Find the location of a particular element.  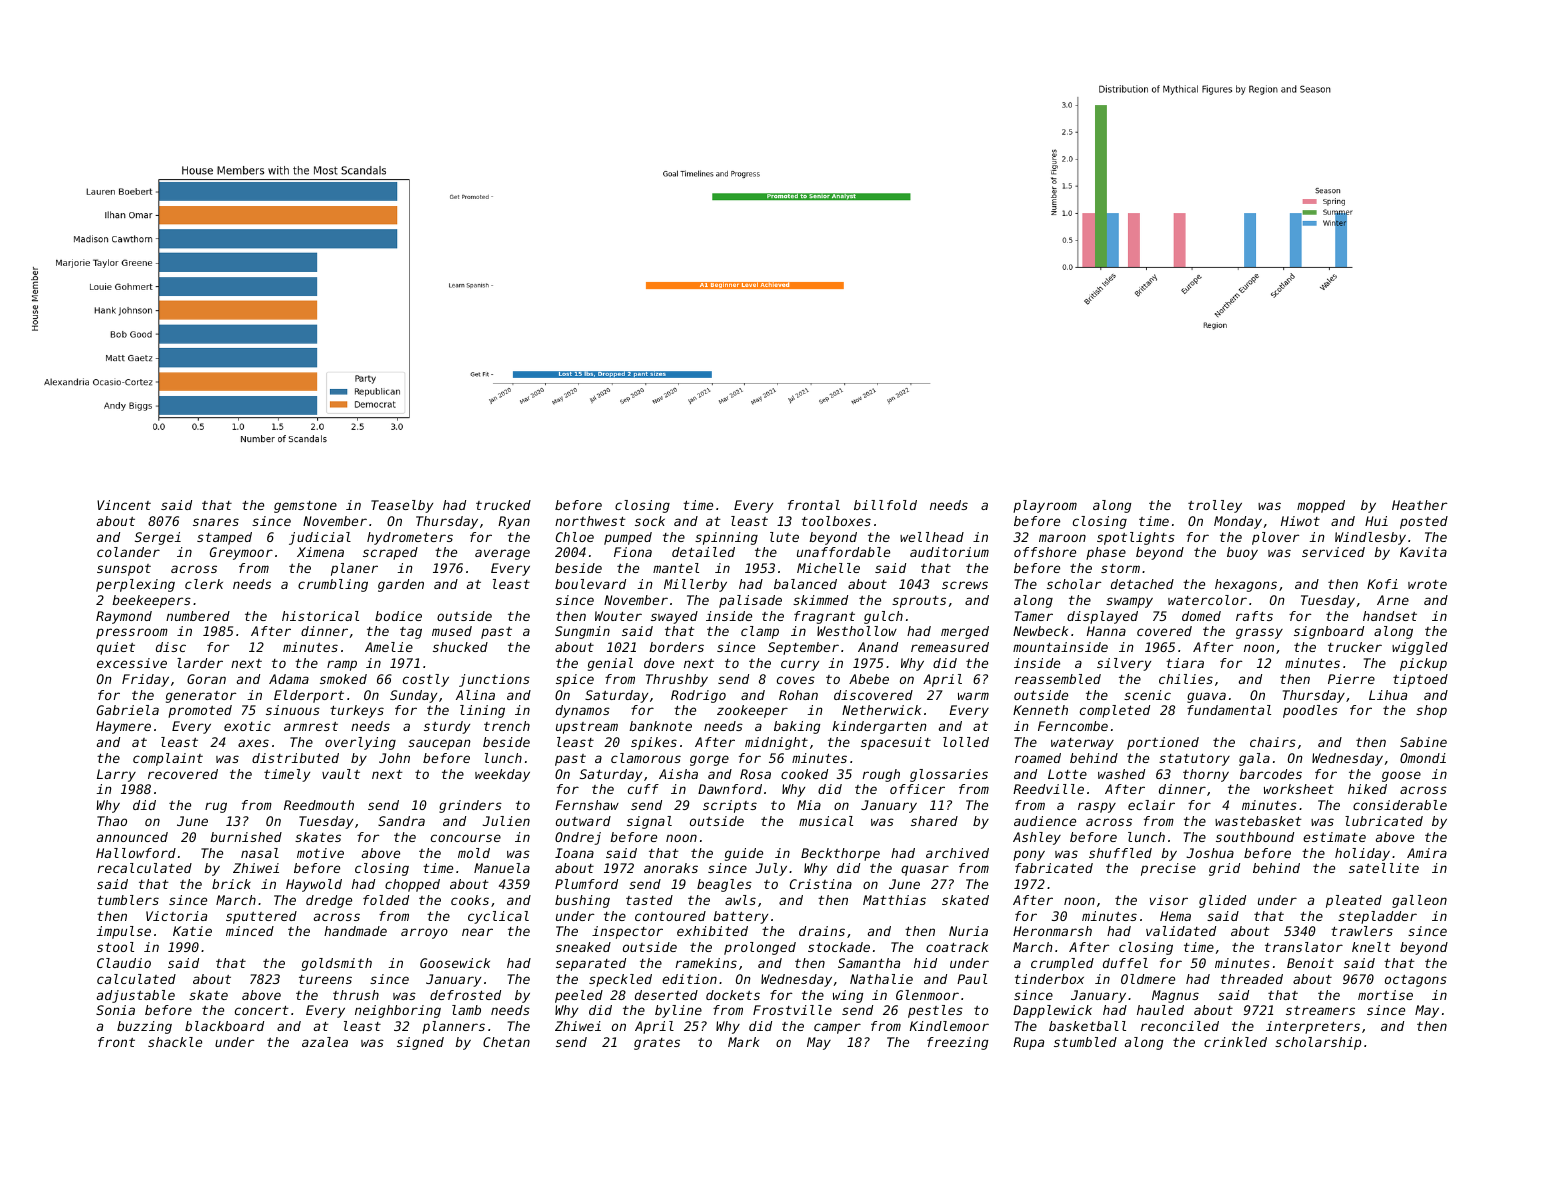

mopped is located at coordinates (1321, 506).
